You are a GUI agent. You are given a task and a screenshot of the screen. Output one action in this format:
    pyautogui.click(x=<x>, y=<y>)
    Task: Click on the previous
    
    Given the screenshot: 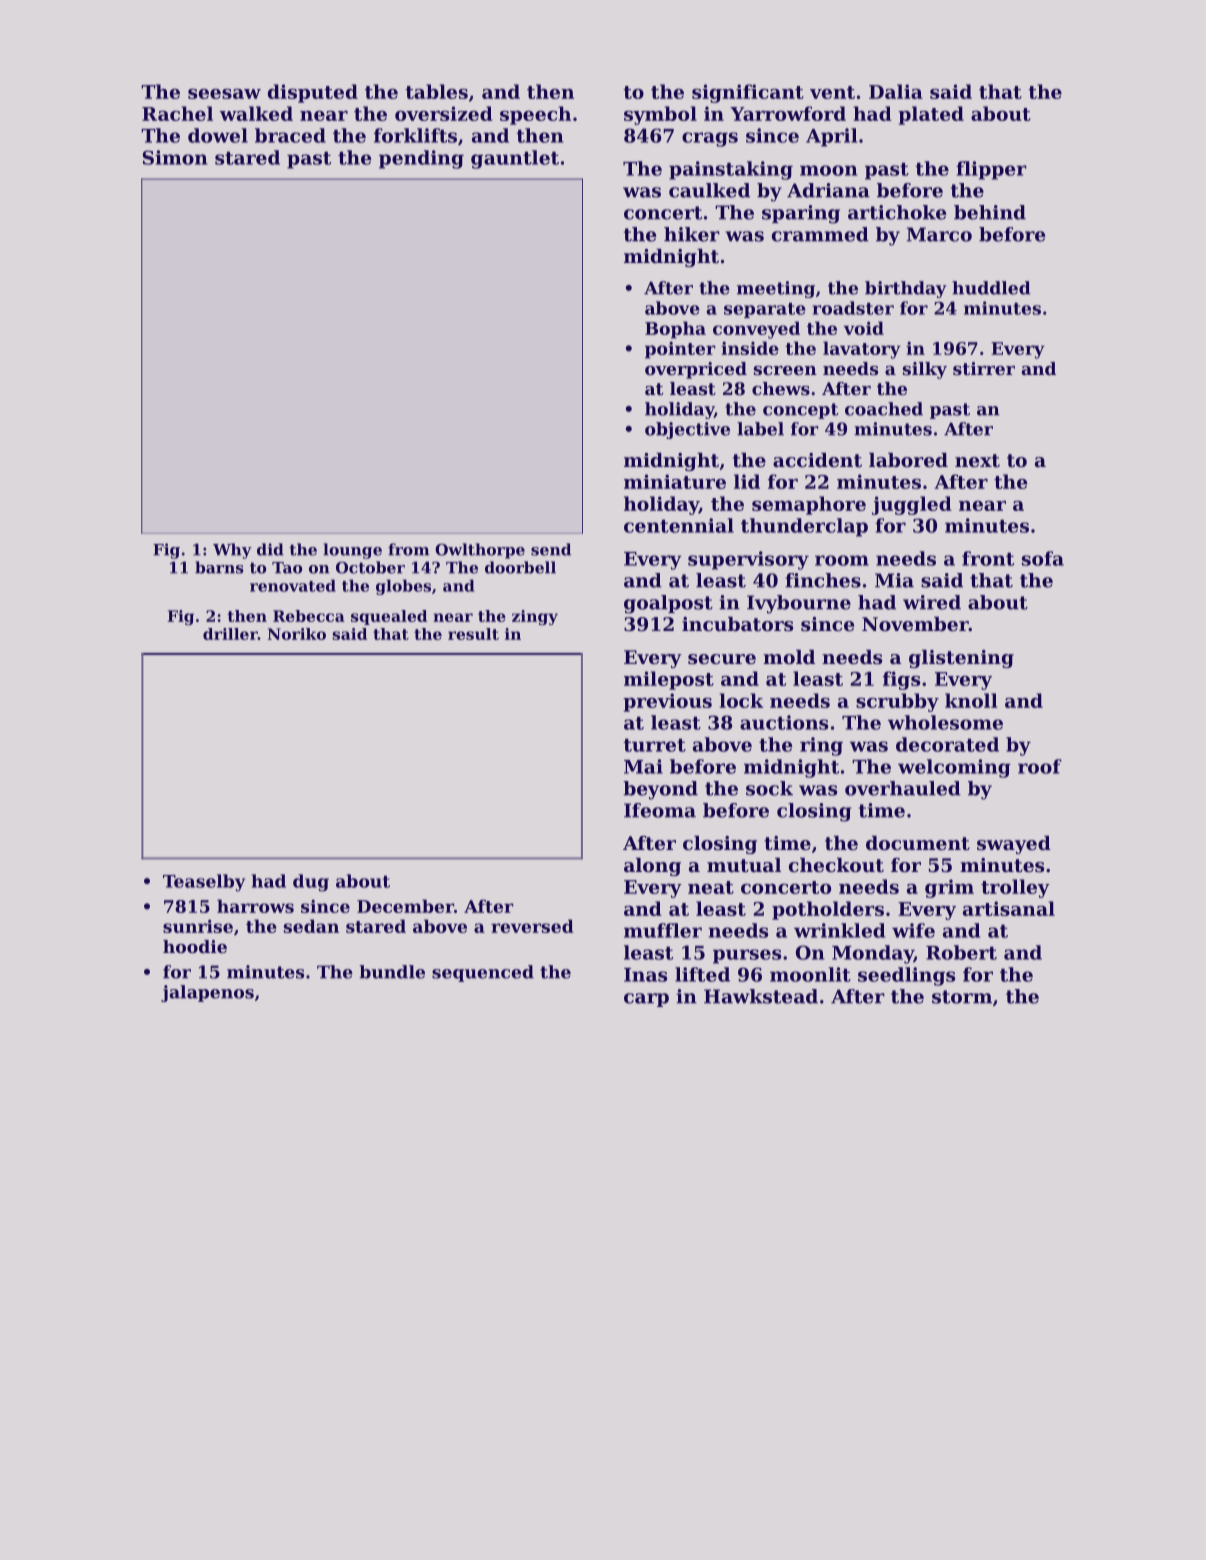 What is the action you would take?
    pyautogui.click(x=667, y=702)
